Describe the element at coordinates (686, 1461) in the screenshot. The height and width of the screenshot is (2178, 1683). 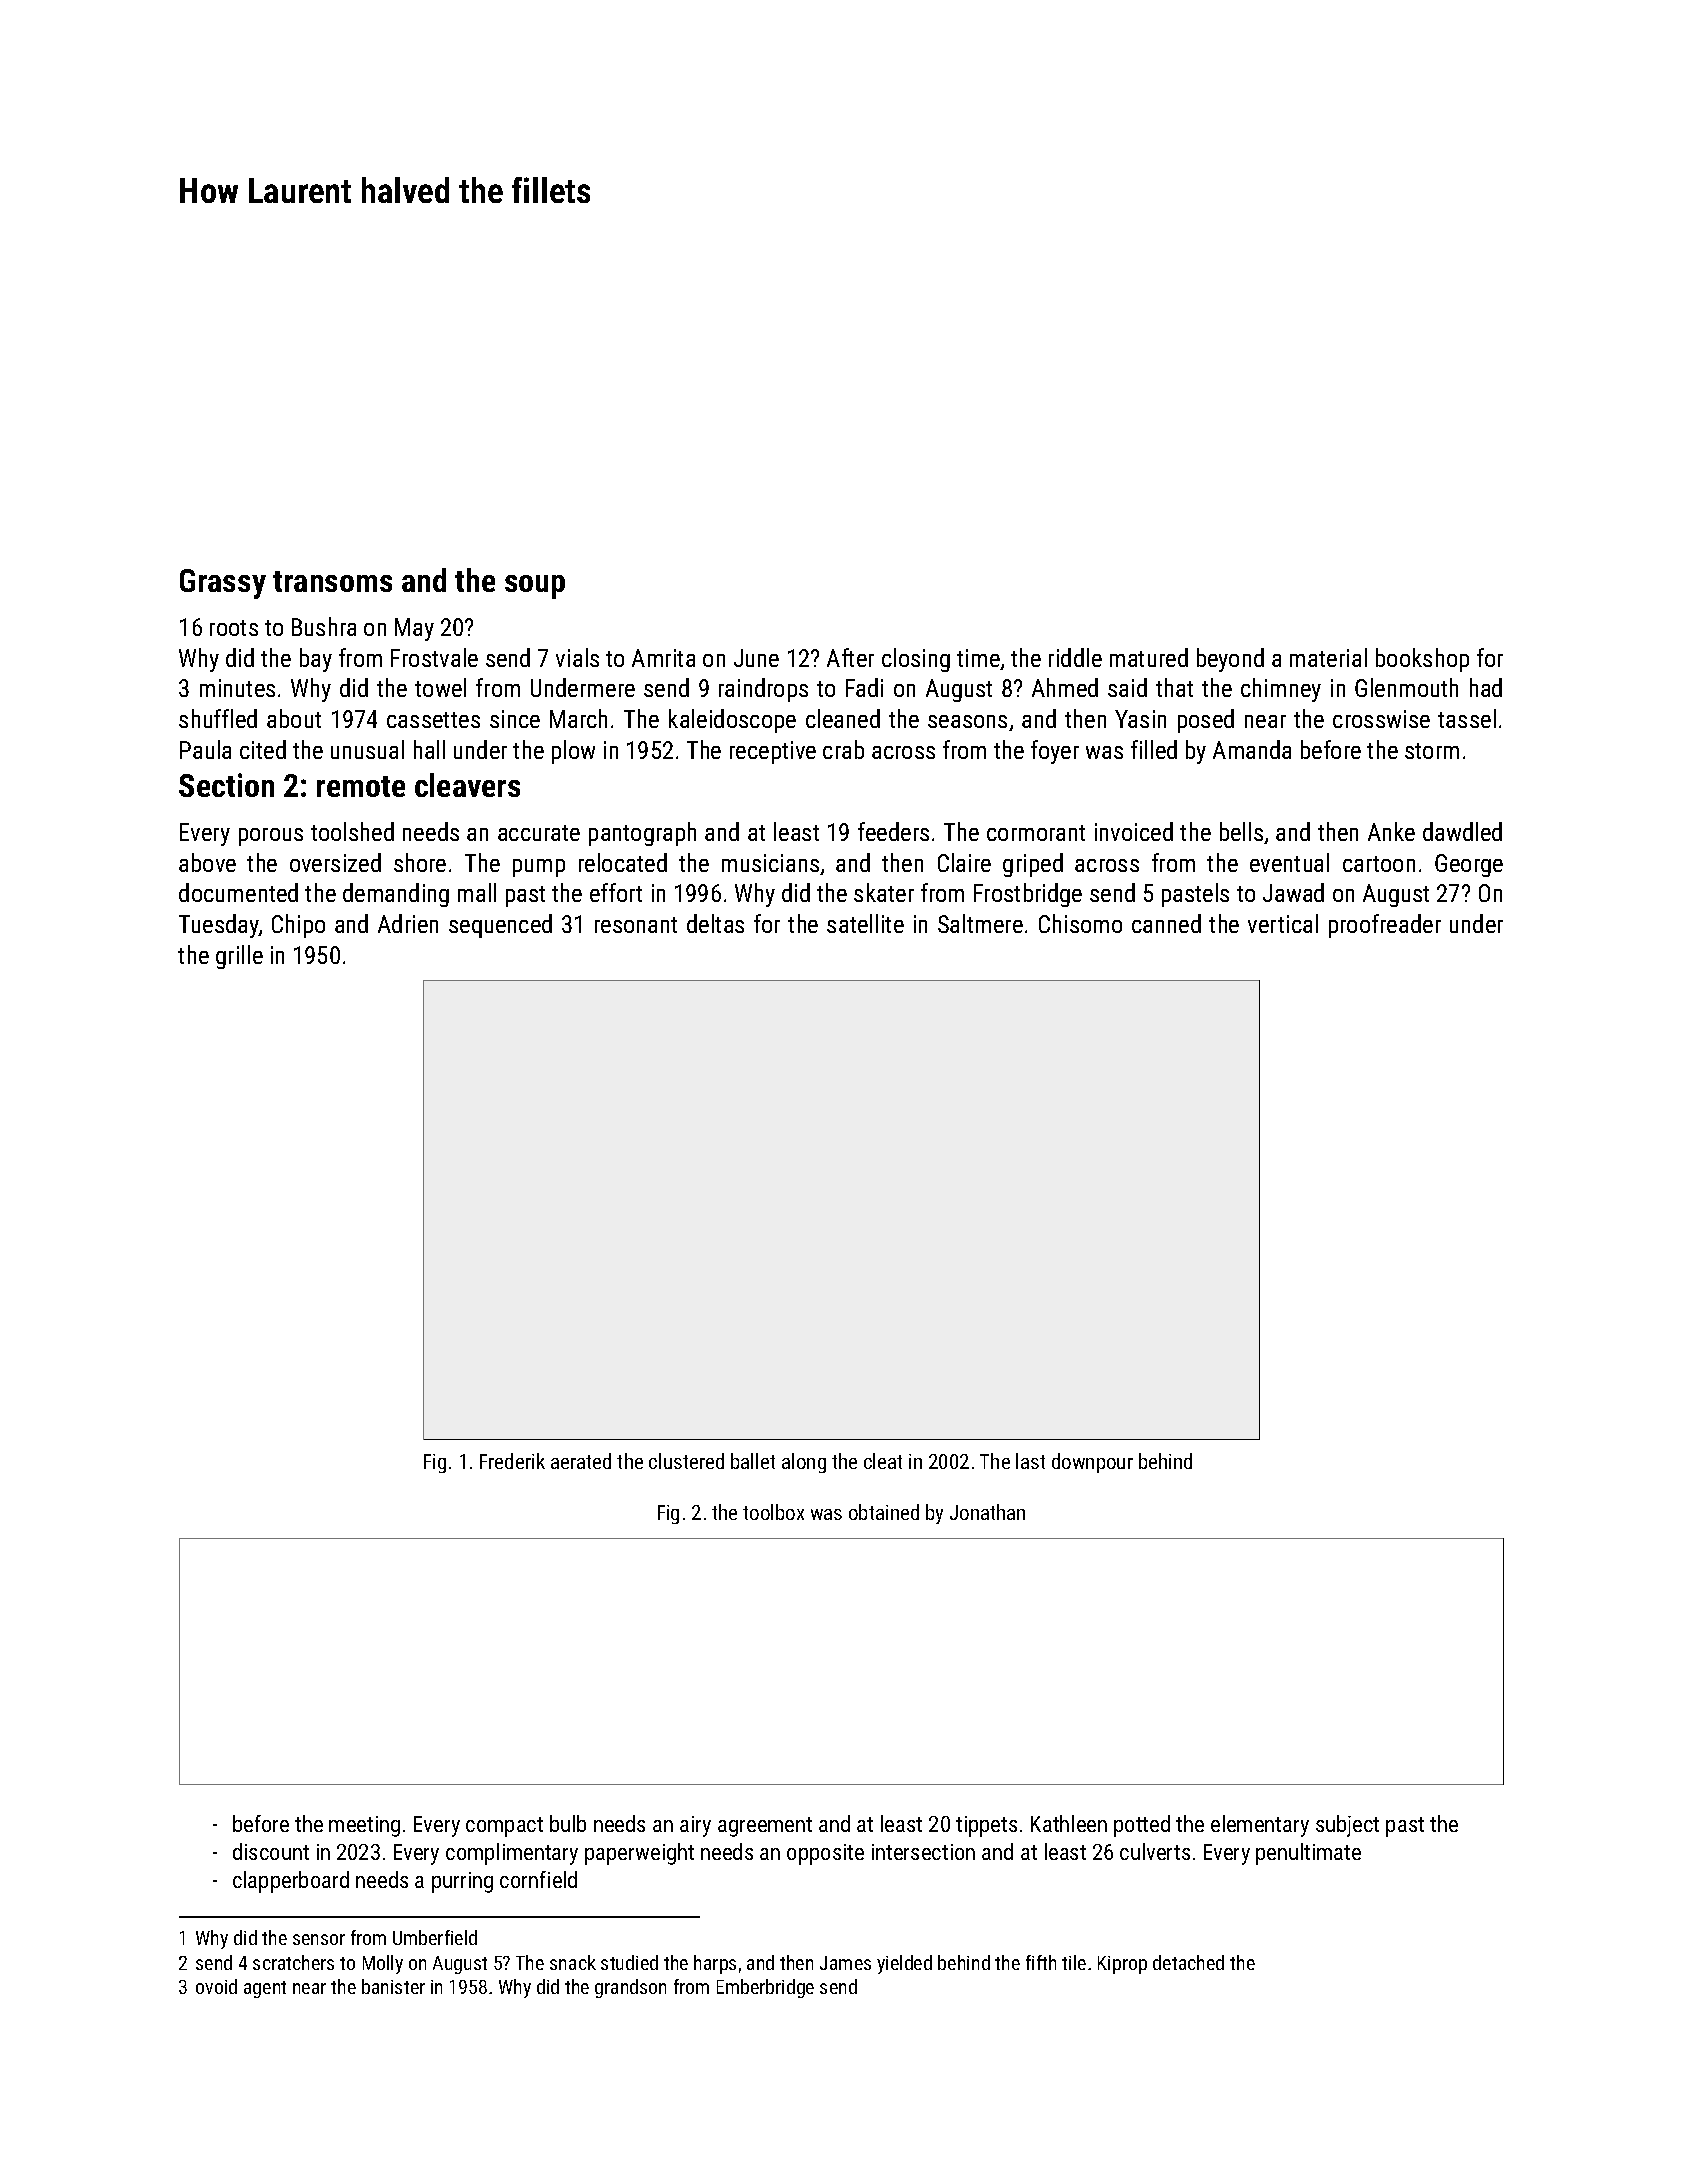
I see `clustered` at that location.
